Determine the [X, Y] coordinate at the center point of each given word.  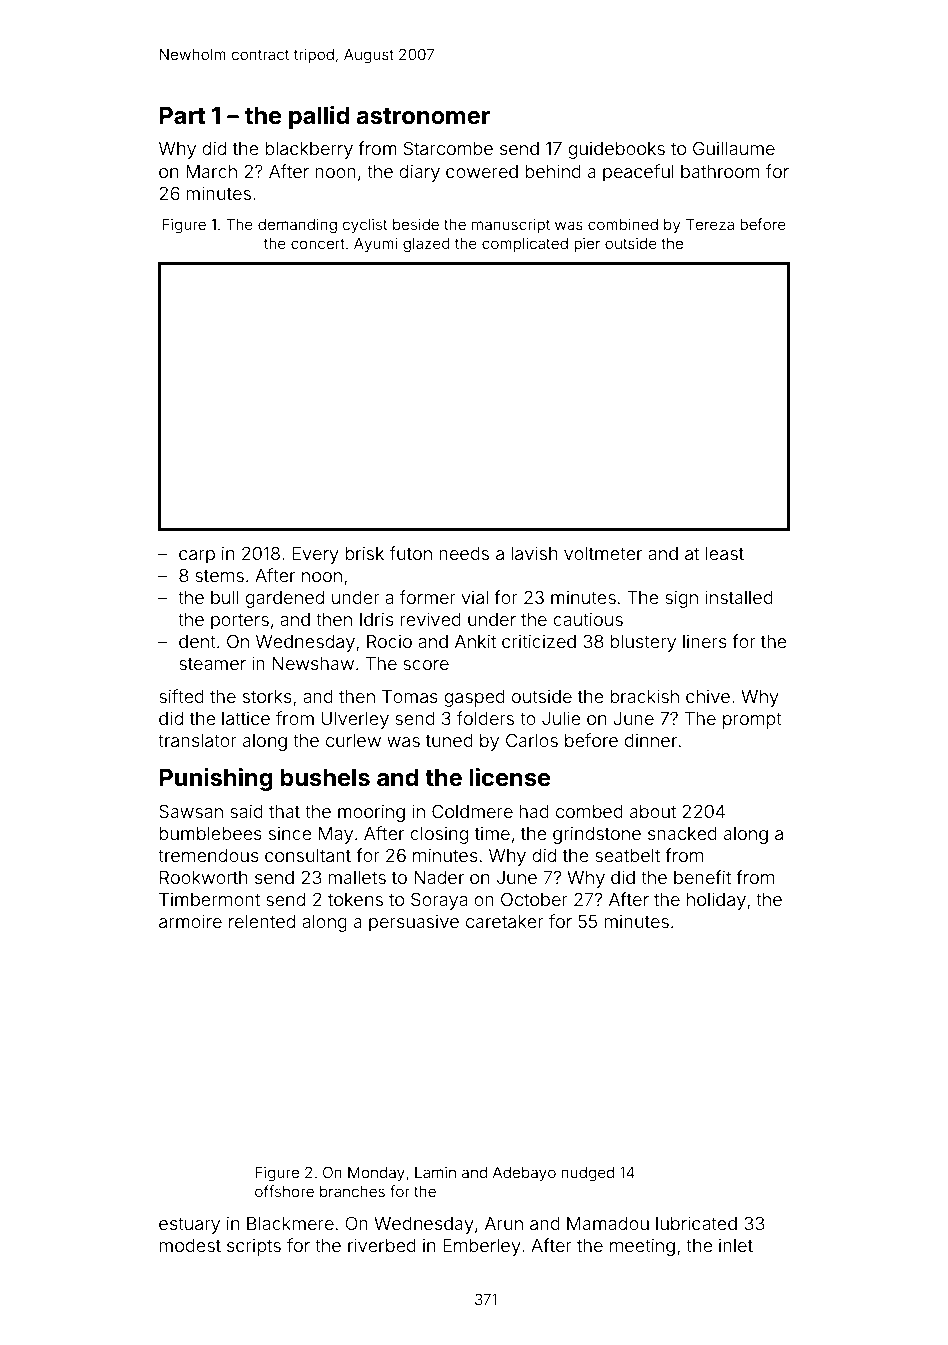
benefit [702, 877]
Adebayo [524, 1174]
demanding [297, 226]
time [492, 833]
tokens [355, 899]
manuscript [511, 225]
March [211, 171]
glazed [426, 245]
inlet [736, 1245]
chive [708, 696]
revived [430, 619]
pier [587, 245]
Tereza [710, 224]
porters [240, 622]
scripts [254, 1247]
